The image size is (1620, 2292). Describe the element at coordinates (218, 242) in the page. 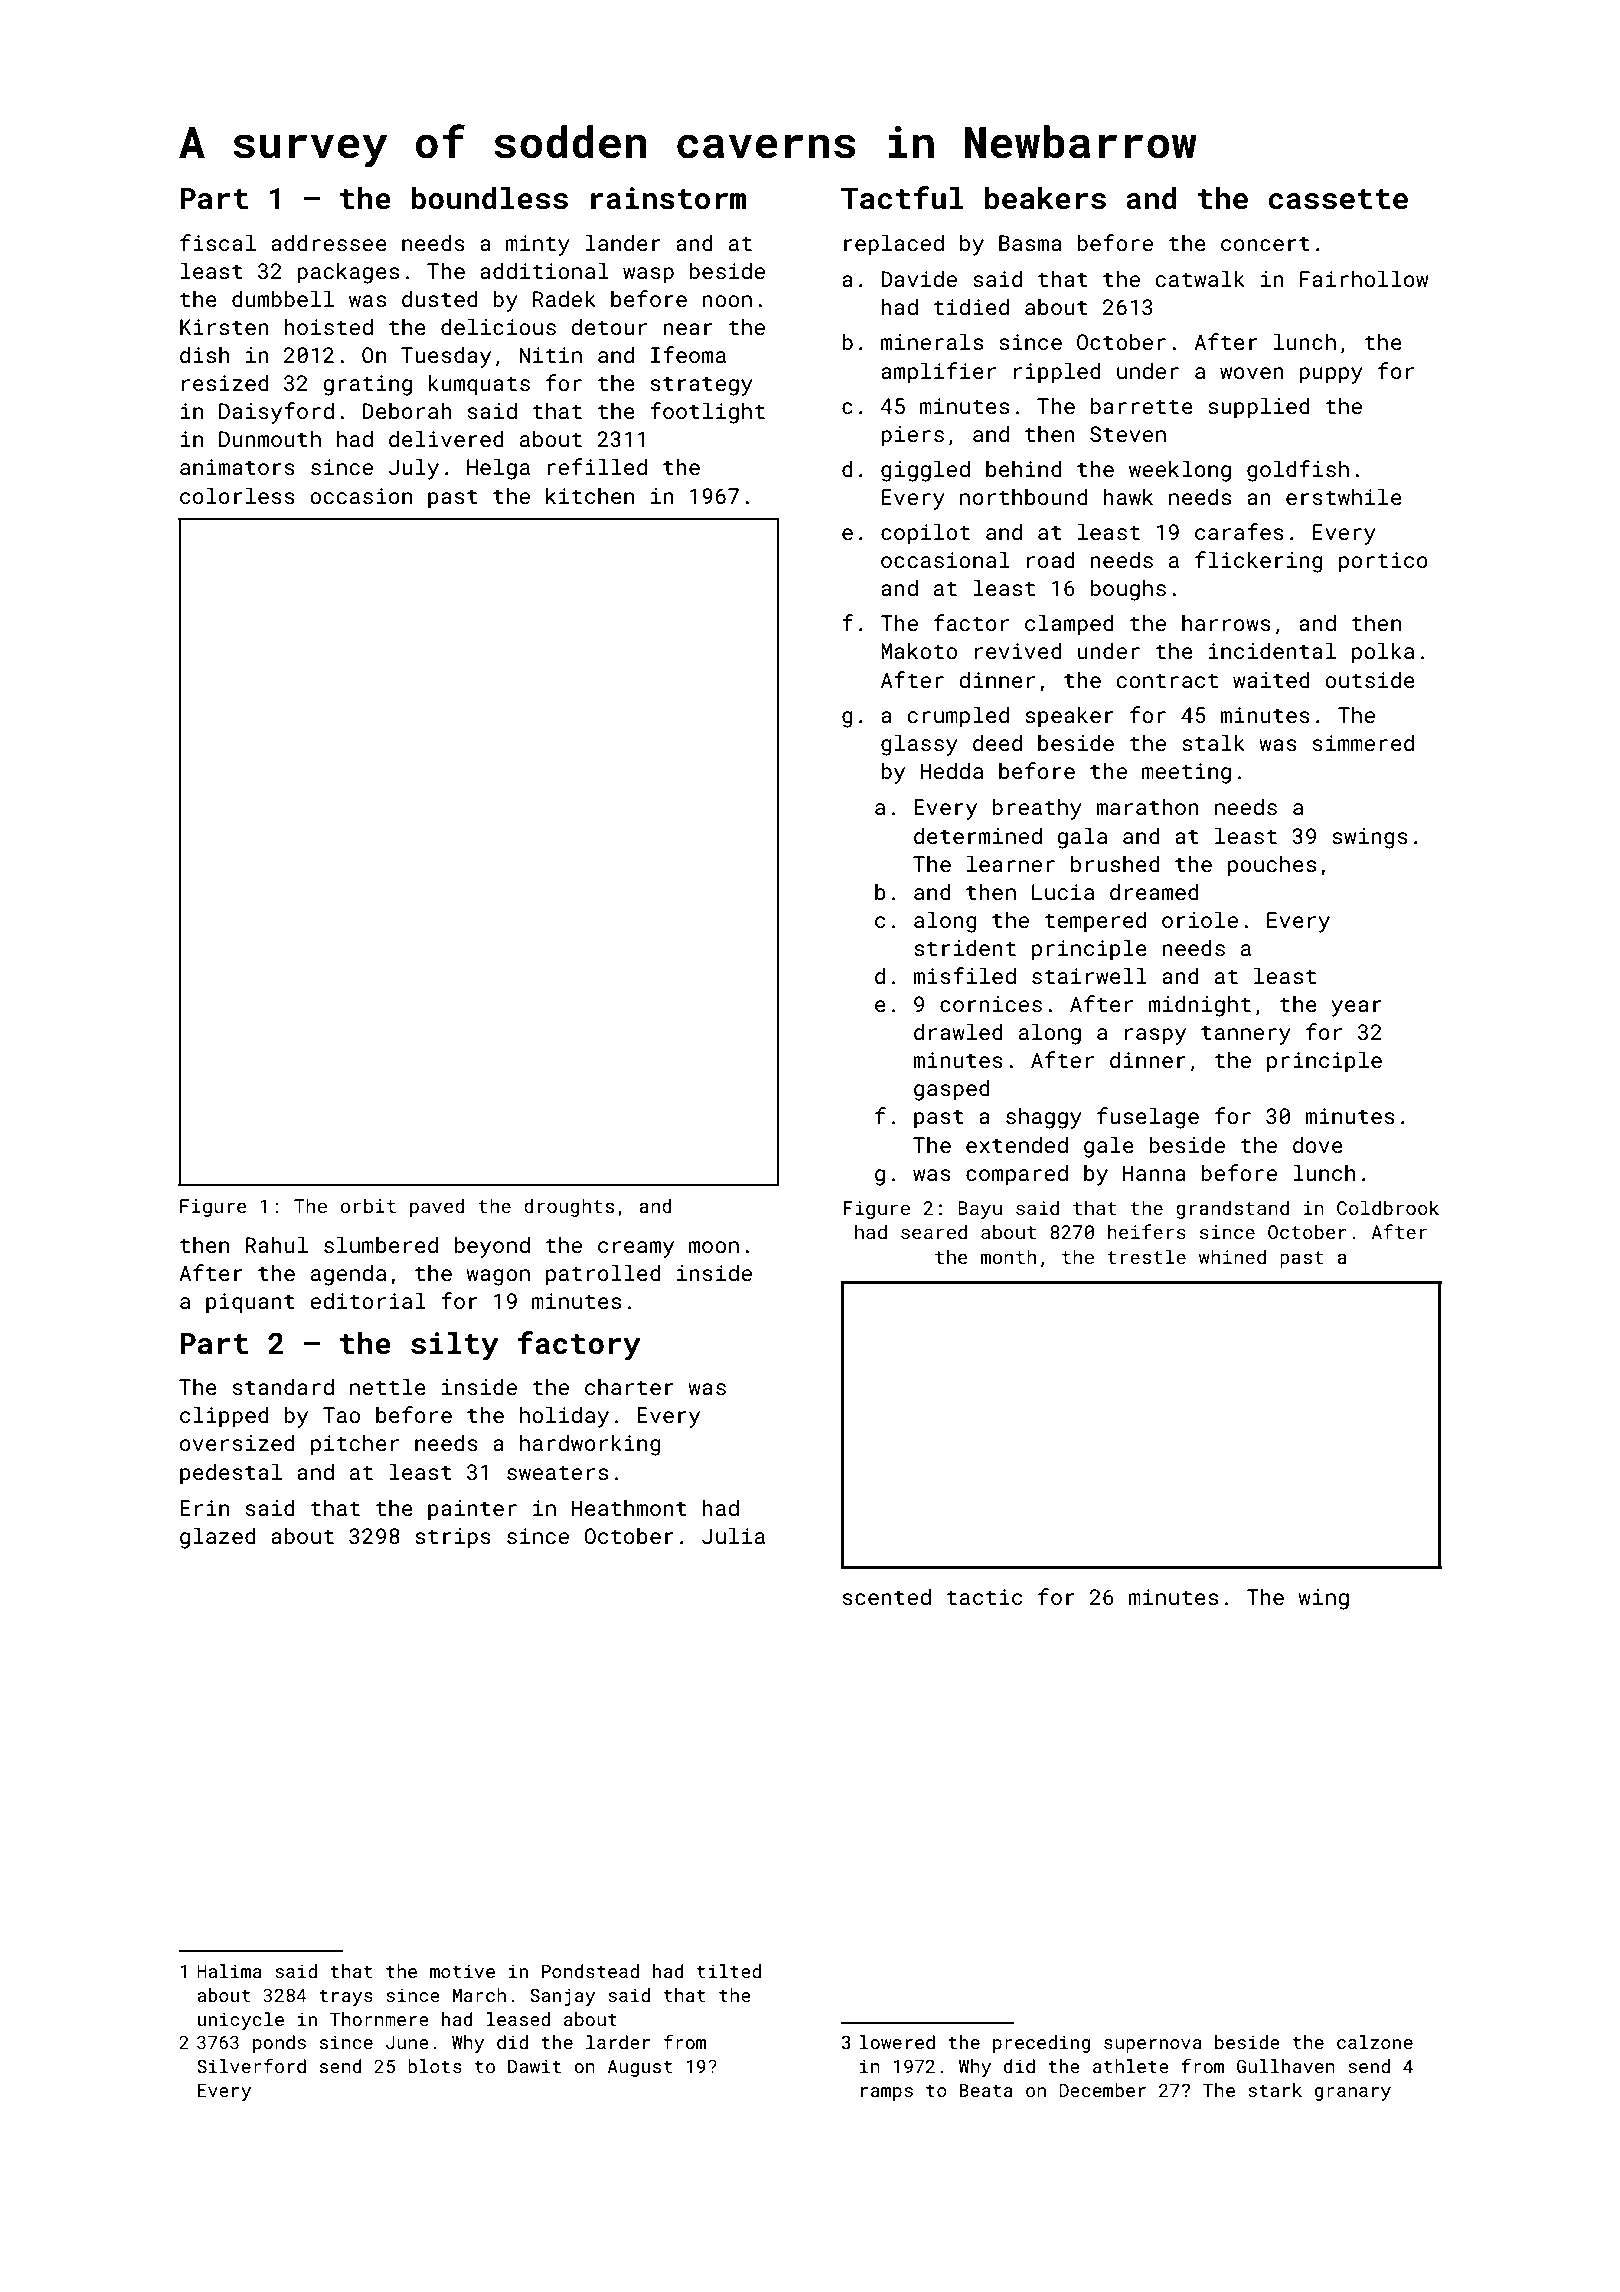

I see `fiscal` at that location.
